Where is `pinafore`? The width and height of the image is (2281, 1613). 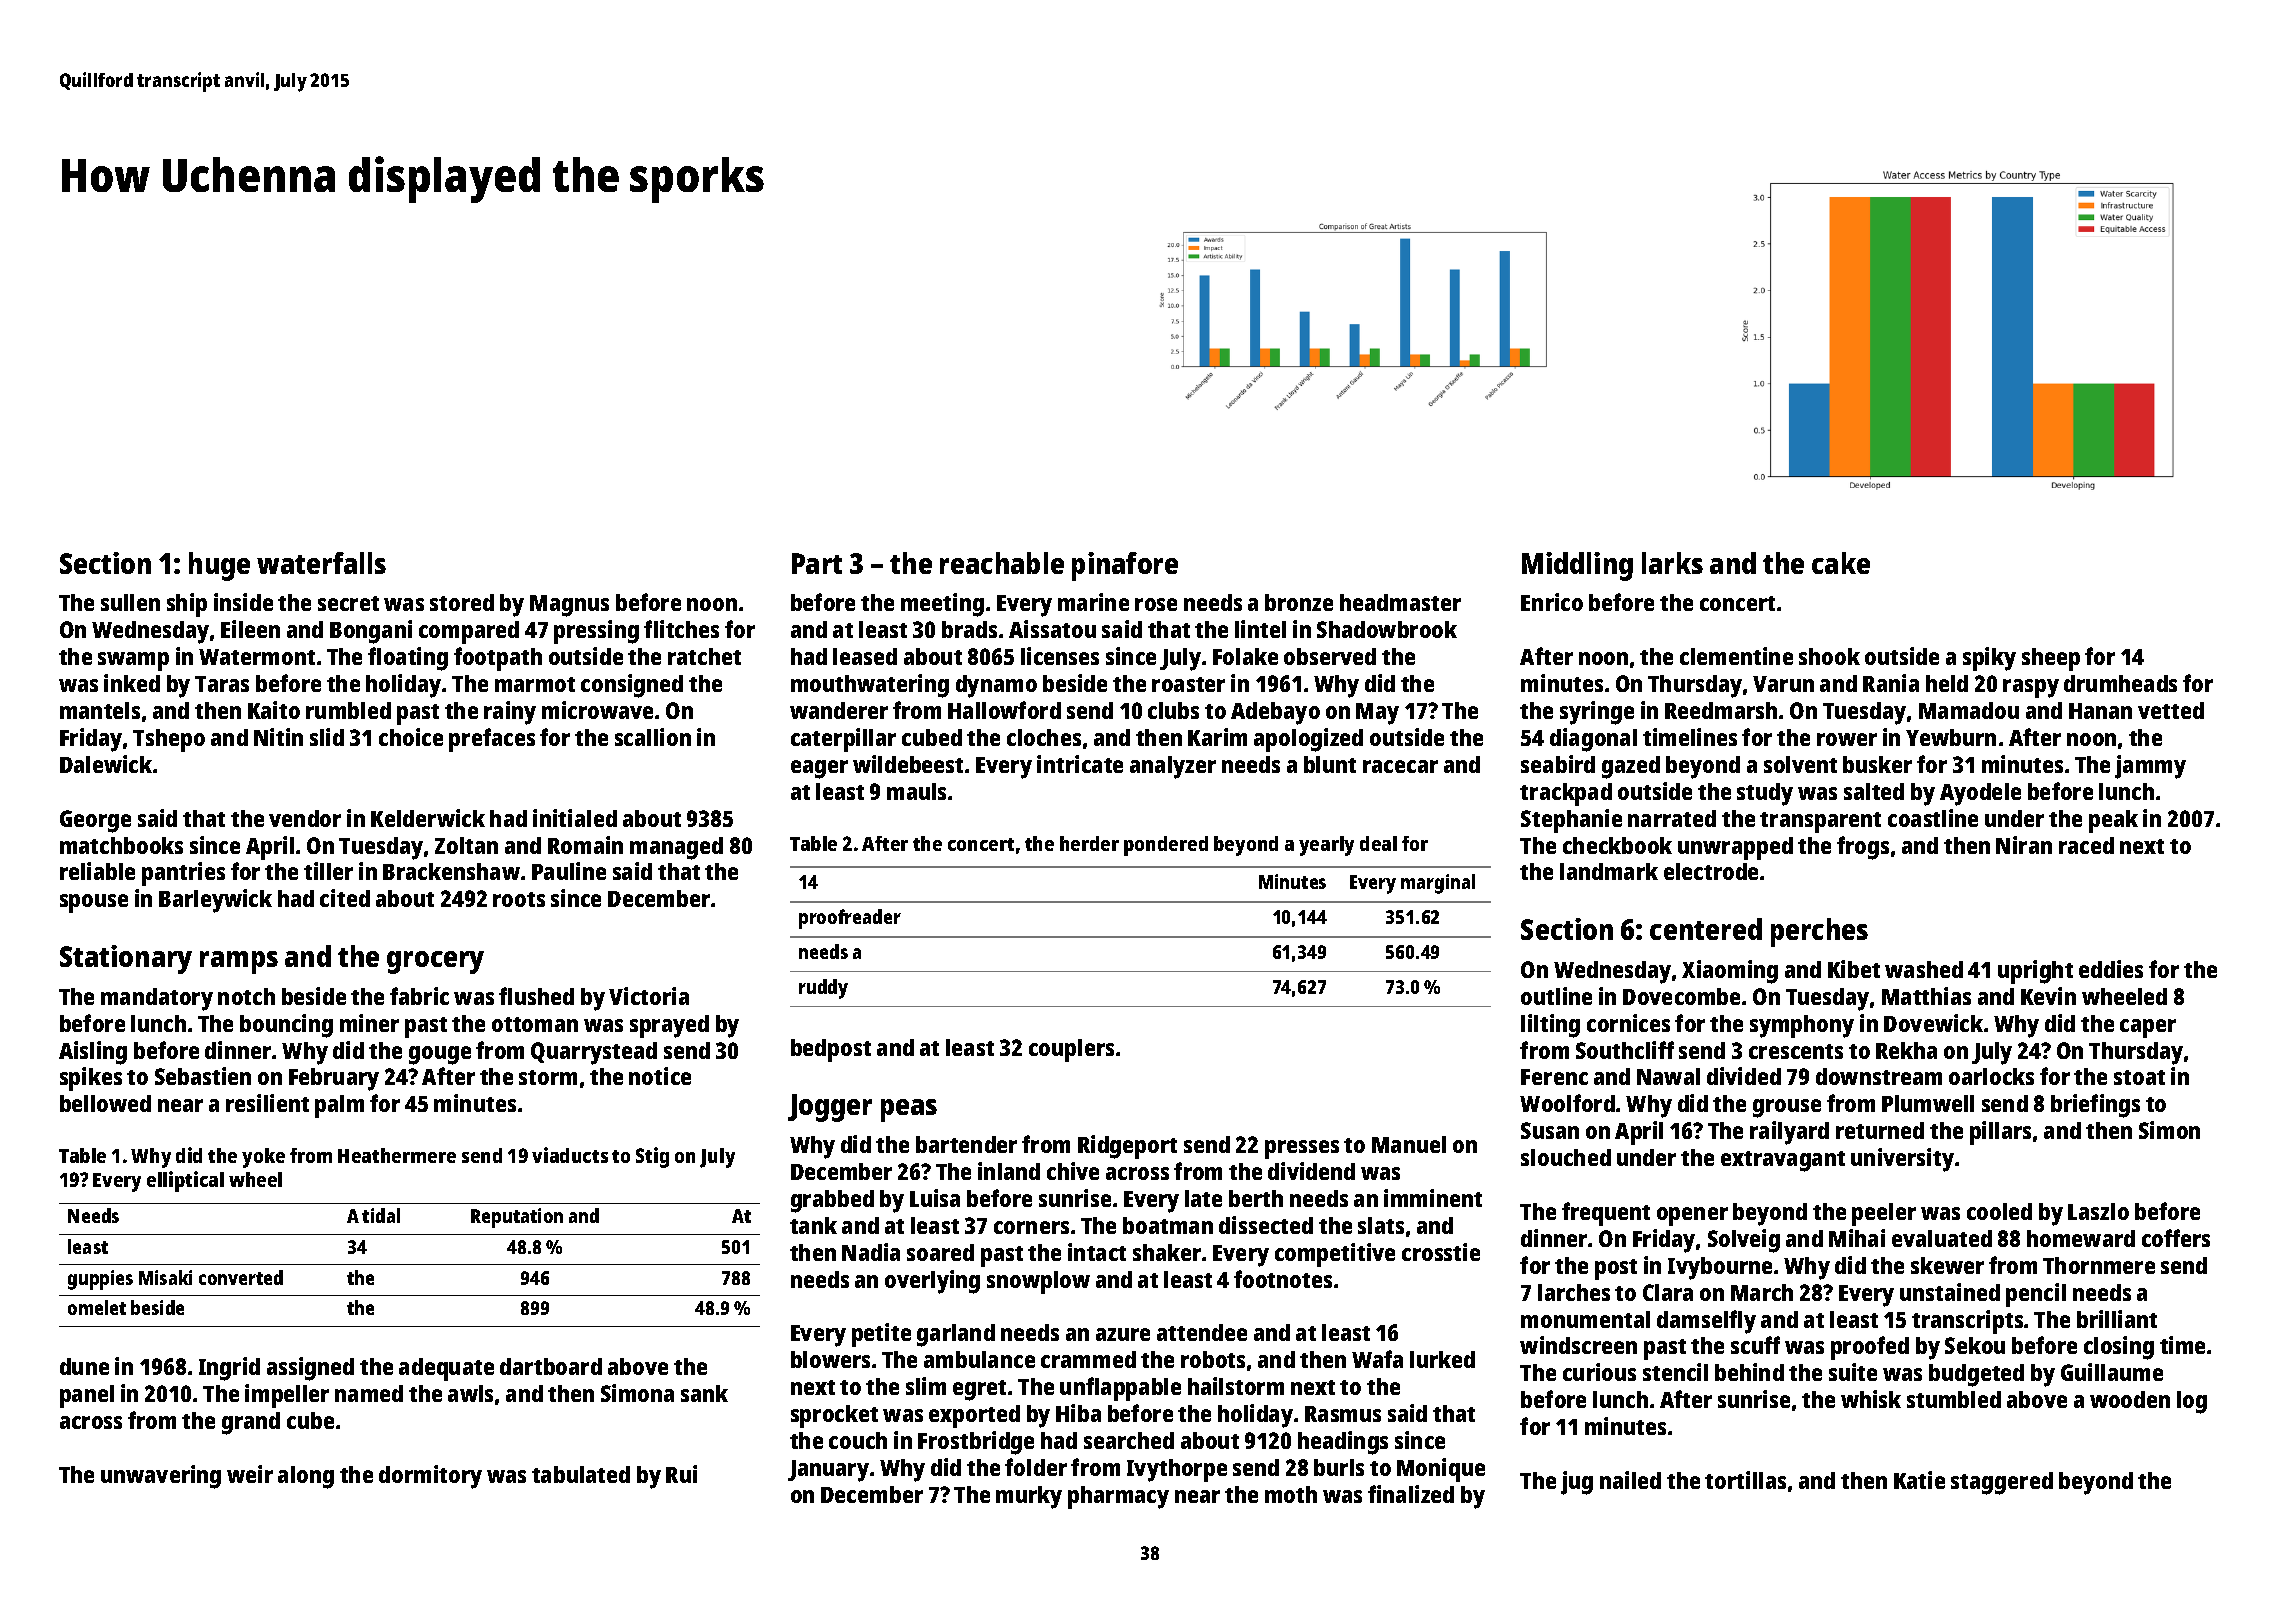
pinafore is located at coordinates (1125, 566).
